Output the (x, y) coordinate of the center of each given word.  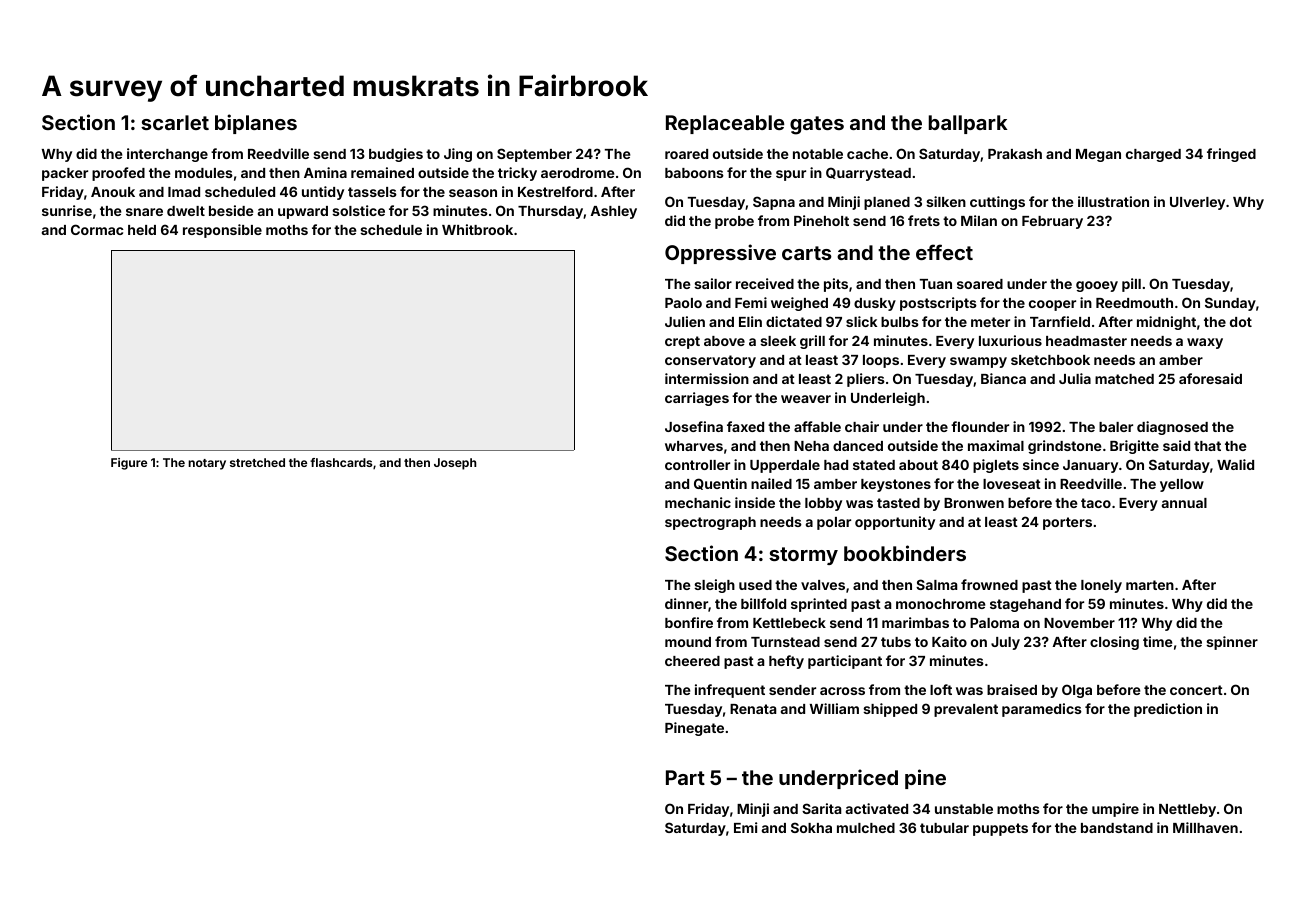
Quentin (720, 484)
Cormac (97, 229)
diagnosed (1172, 428)
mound (688, 642)
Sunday (1230, 304)
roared (686, 154)
